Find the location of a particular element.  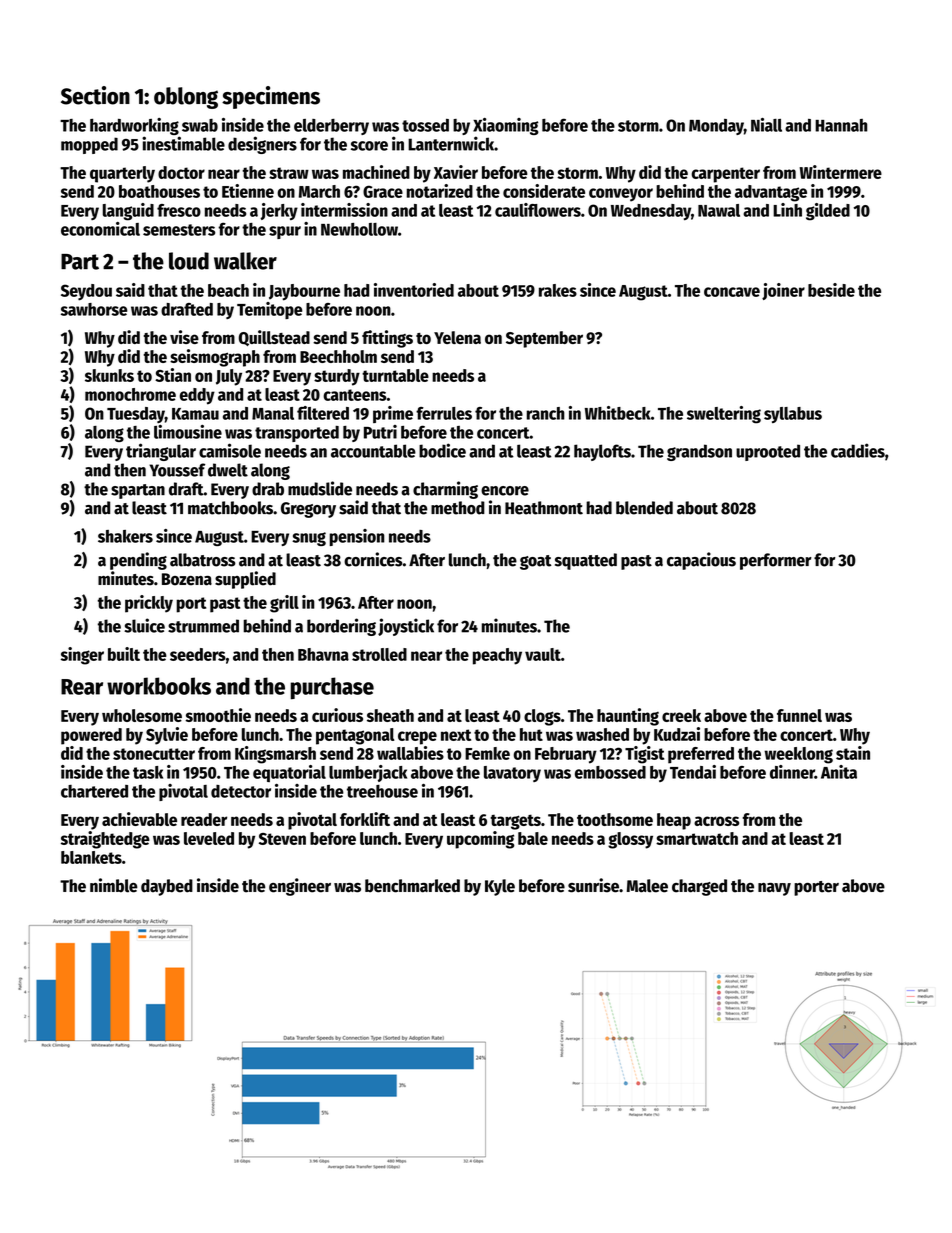

specimens is located at coordinates (271, 97).
